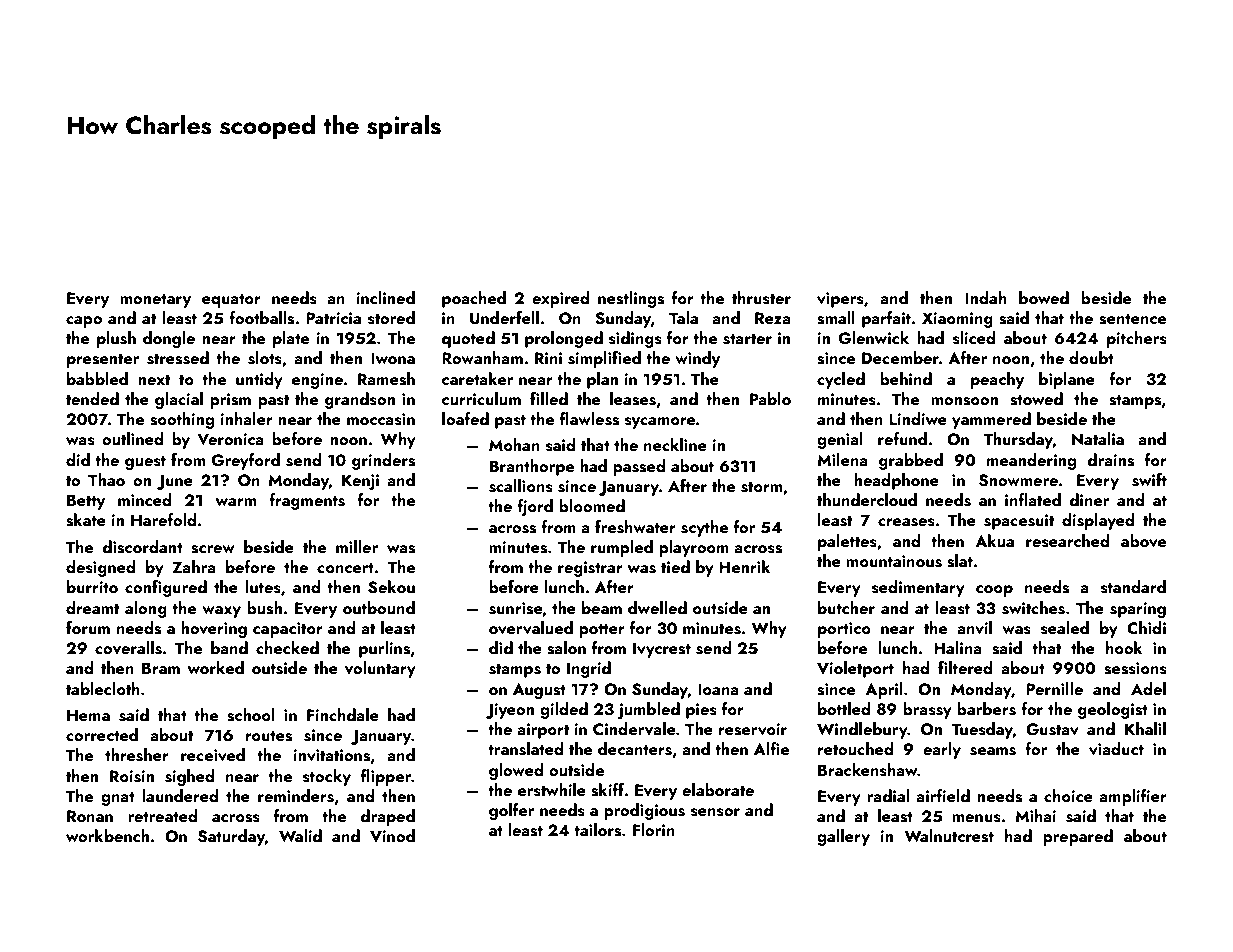  What do you see at coordinates (855, 748) in the document?
I see `retouched` at bounding box center [855, 748].
